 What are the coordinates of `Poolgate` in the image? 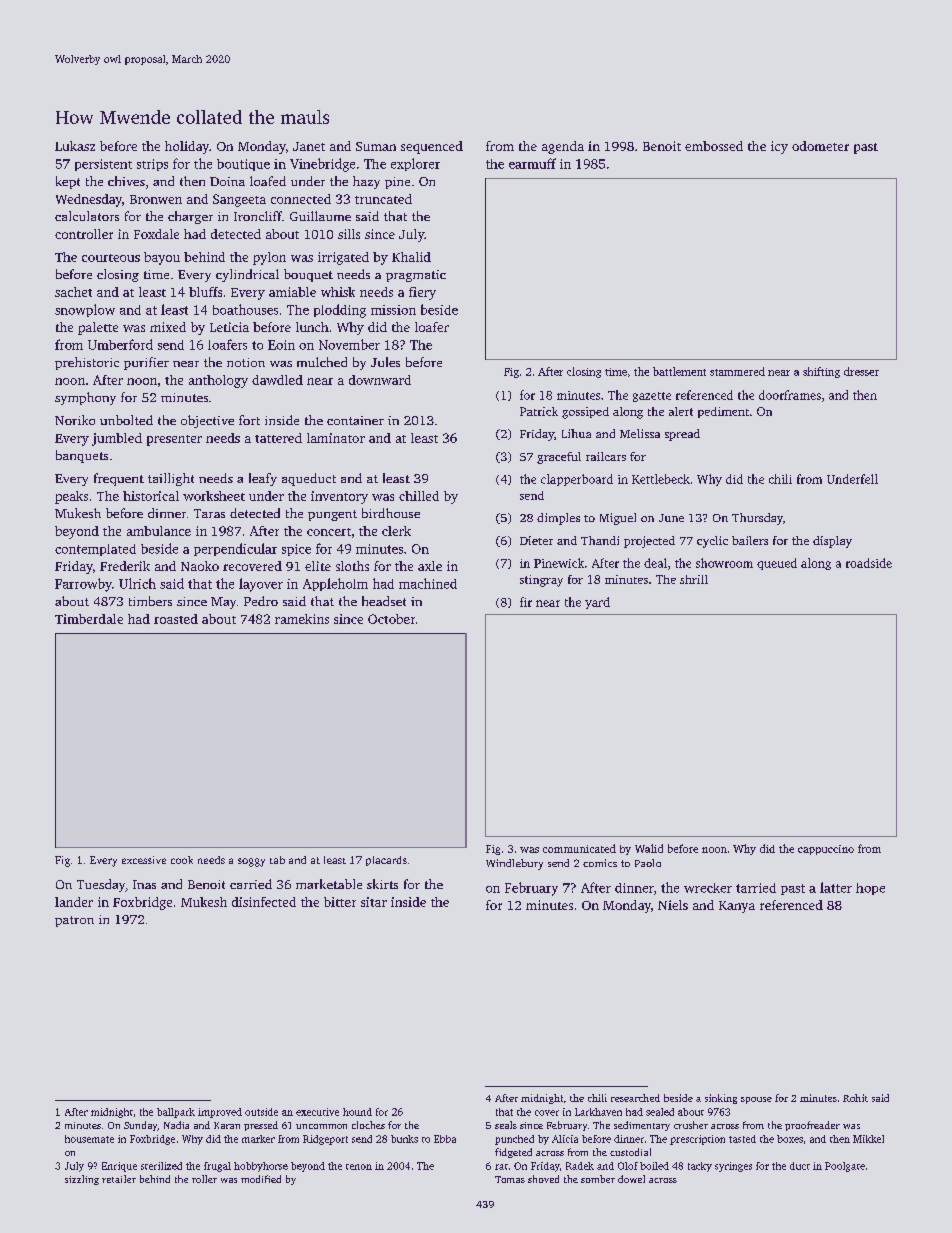 It's located at (845, 1167).
